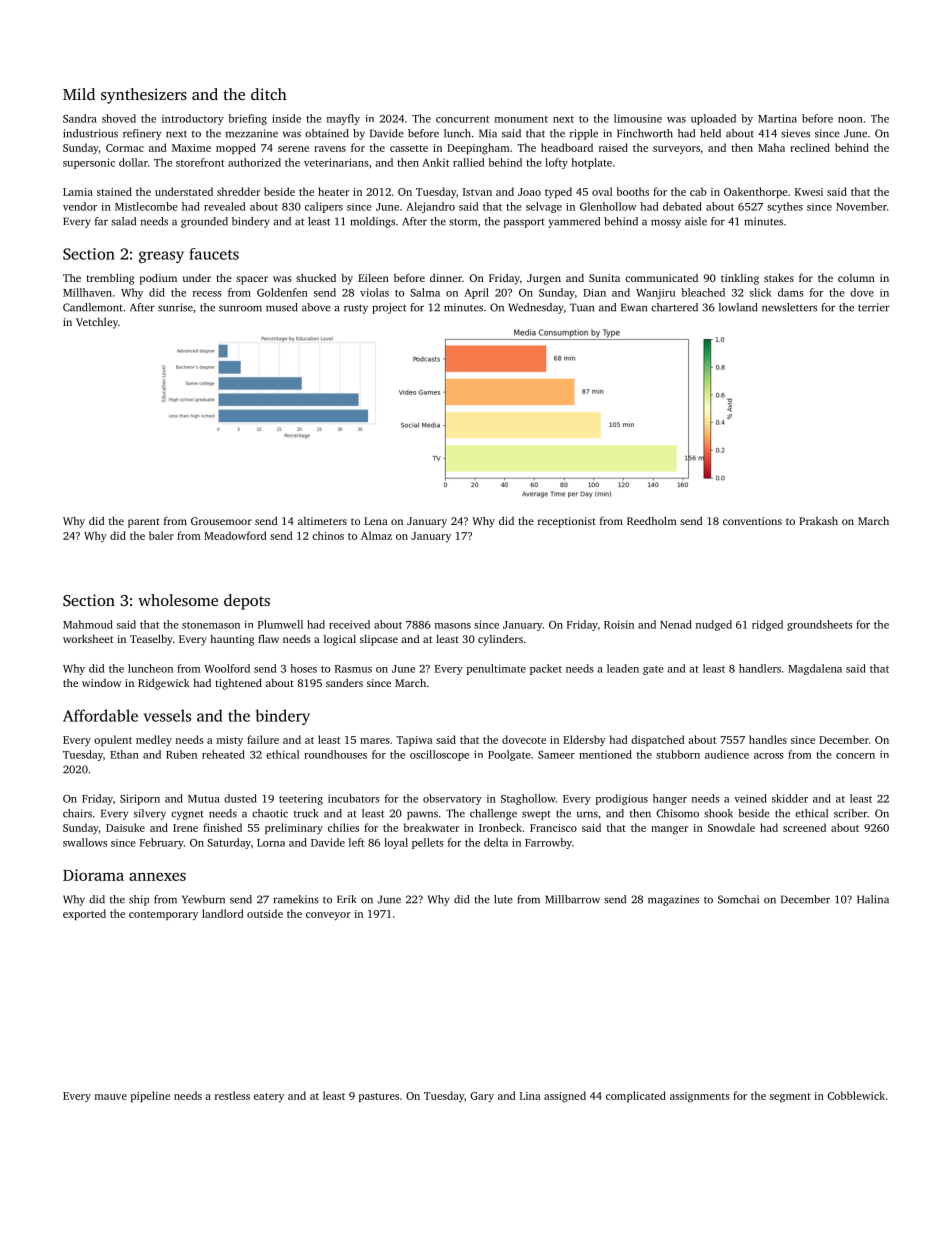  I want to click on complicated, so click(636, 1096).
